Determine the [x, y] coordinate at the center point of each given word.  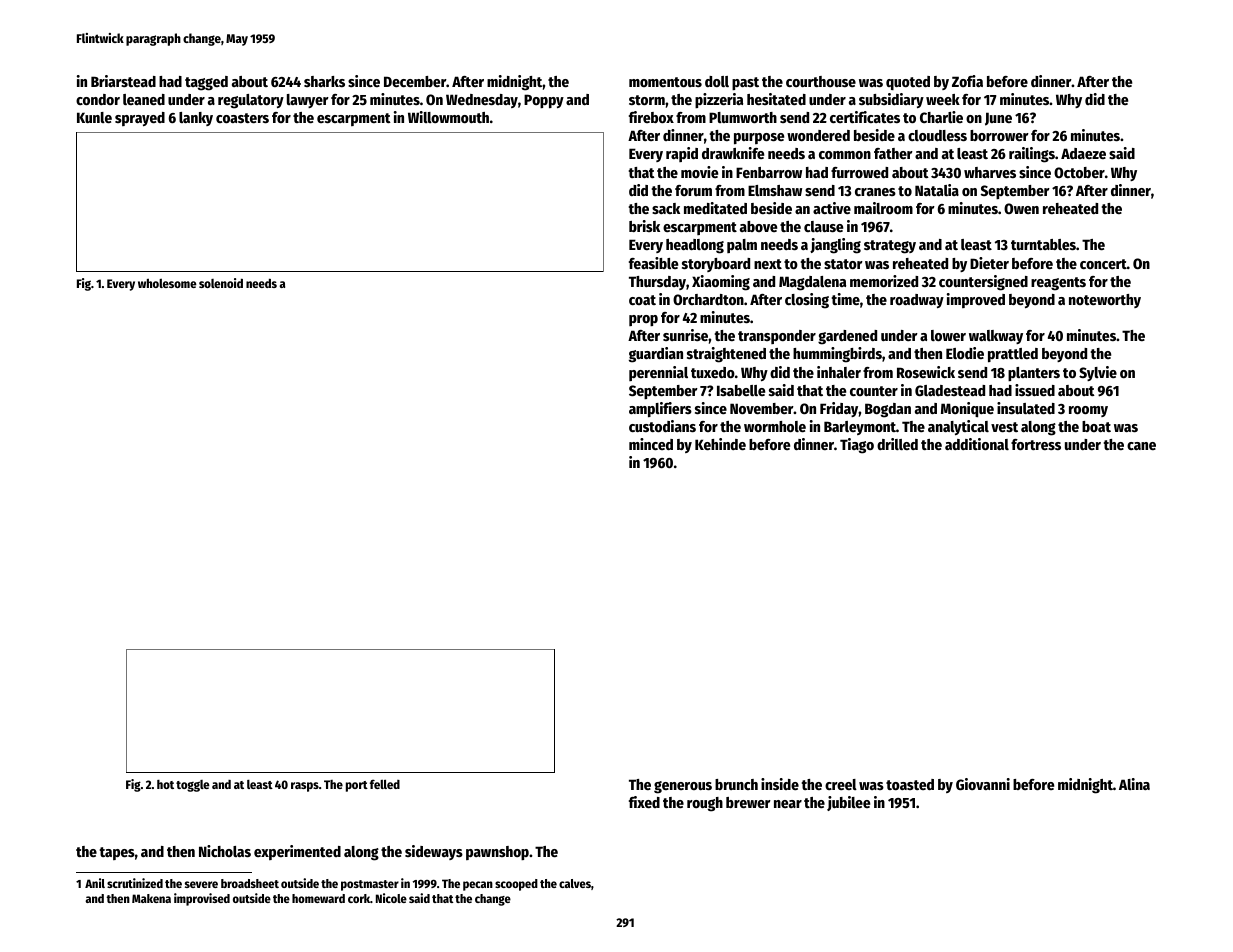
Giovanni [983, 784]
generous [683, 787]
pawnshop [497, 853]
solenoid [221, 283]
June [998, 119]
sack [666, 208]
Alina [1134, 784]
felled [385, 784]
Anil [95, 883]
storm [647, 100]
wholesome [167, 283]
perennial [658, 373]
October [1079, 172]
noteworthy [1105, 301]
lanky [196, 119]
